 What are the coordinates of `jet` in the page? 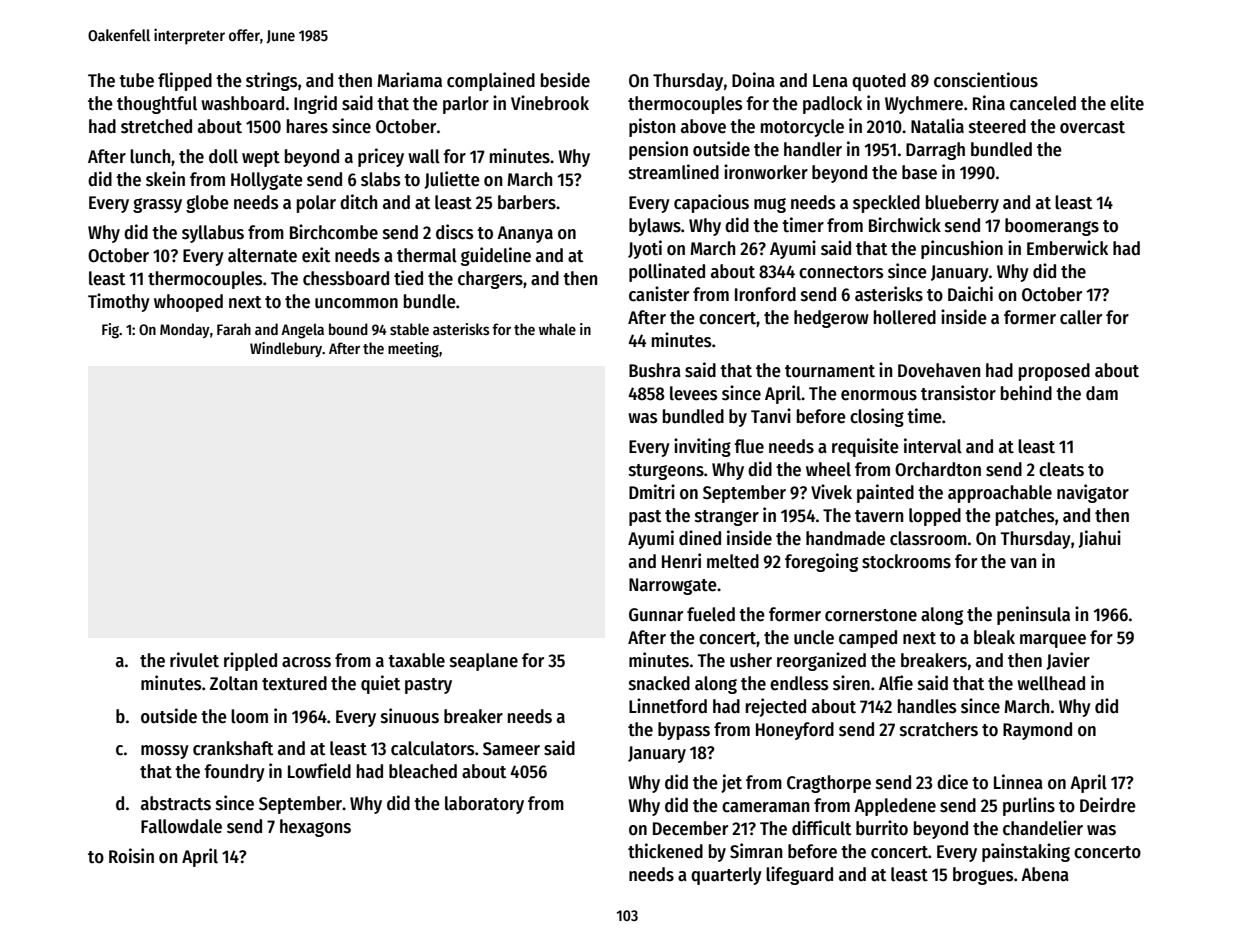 It's located at (731, 783).
